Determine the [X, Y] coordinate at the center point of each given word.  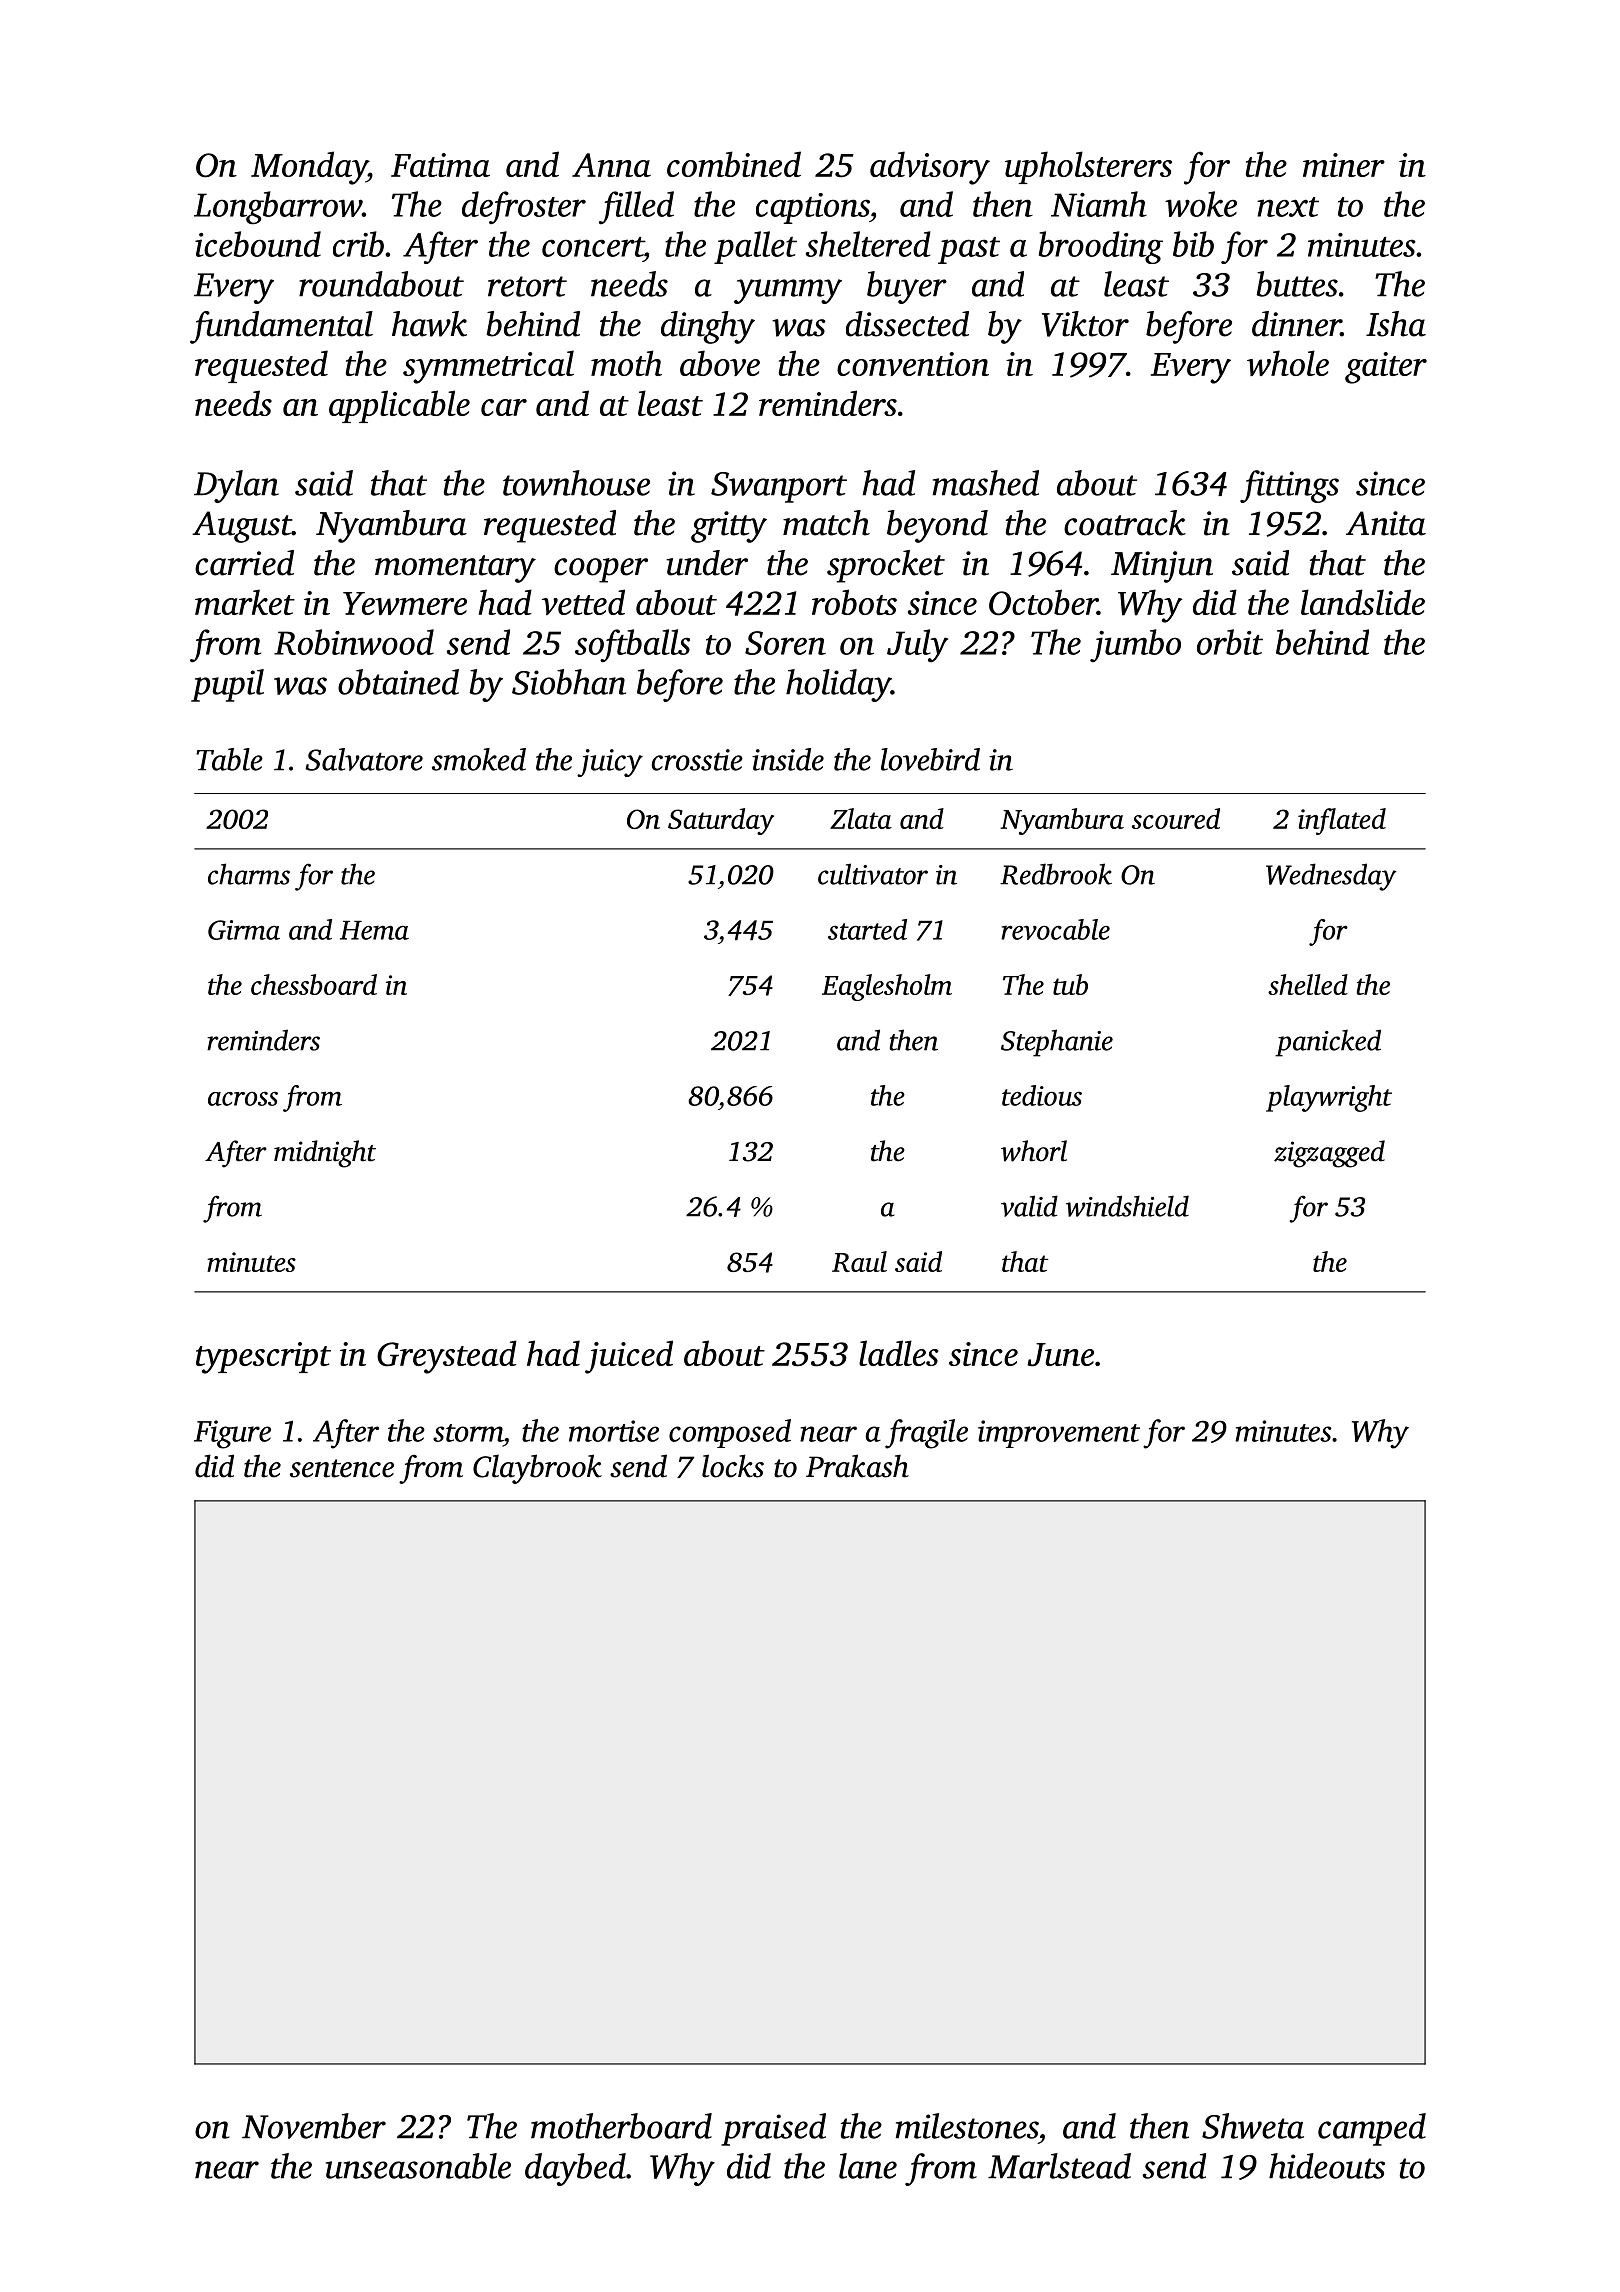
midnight [325, 1154]
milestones [967, 2126]
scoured [1176, 818]
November [314, 2126]
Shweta [1253, 2126]
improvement [1059, 1434]
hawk [429, 324]
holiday [838, 685]
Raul [859, 1261]
